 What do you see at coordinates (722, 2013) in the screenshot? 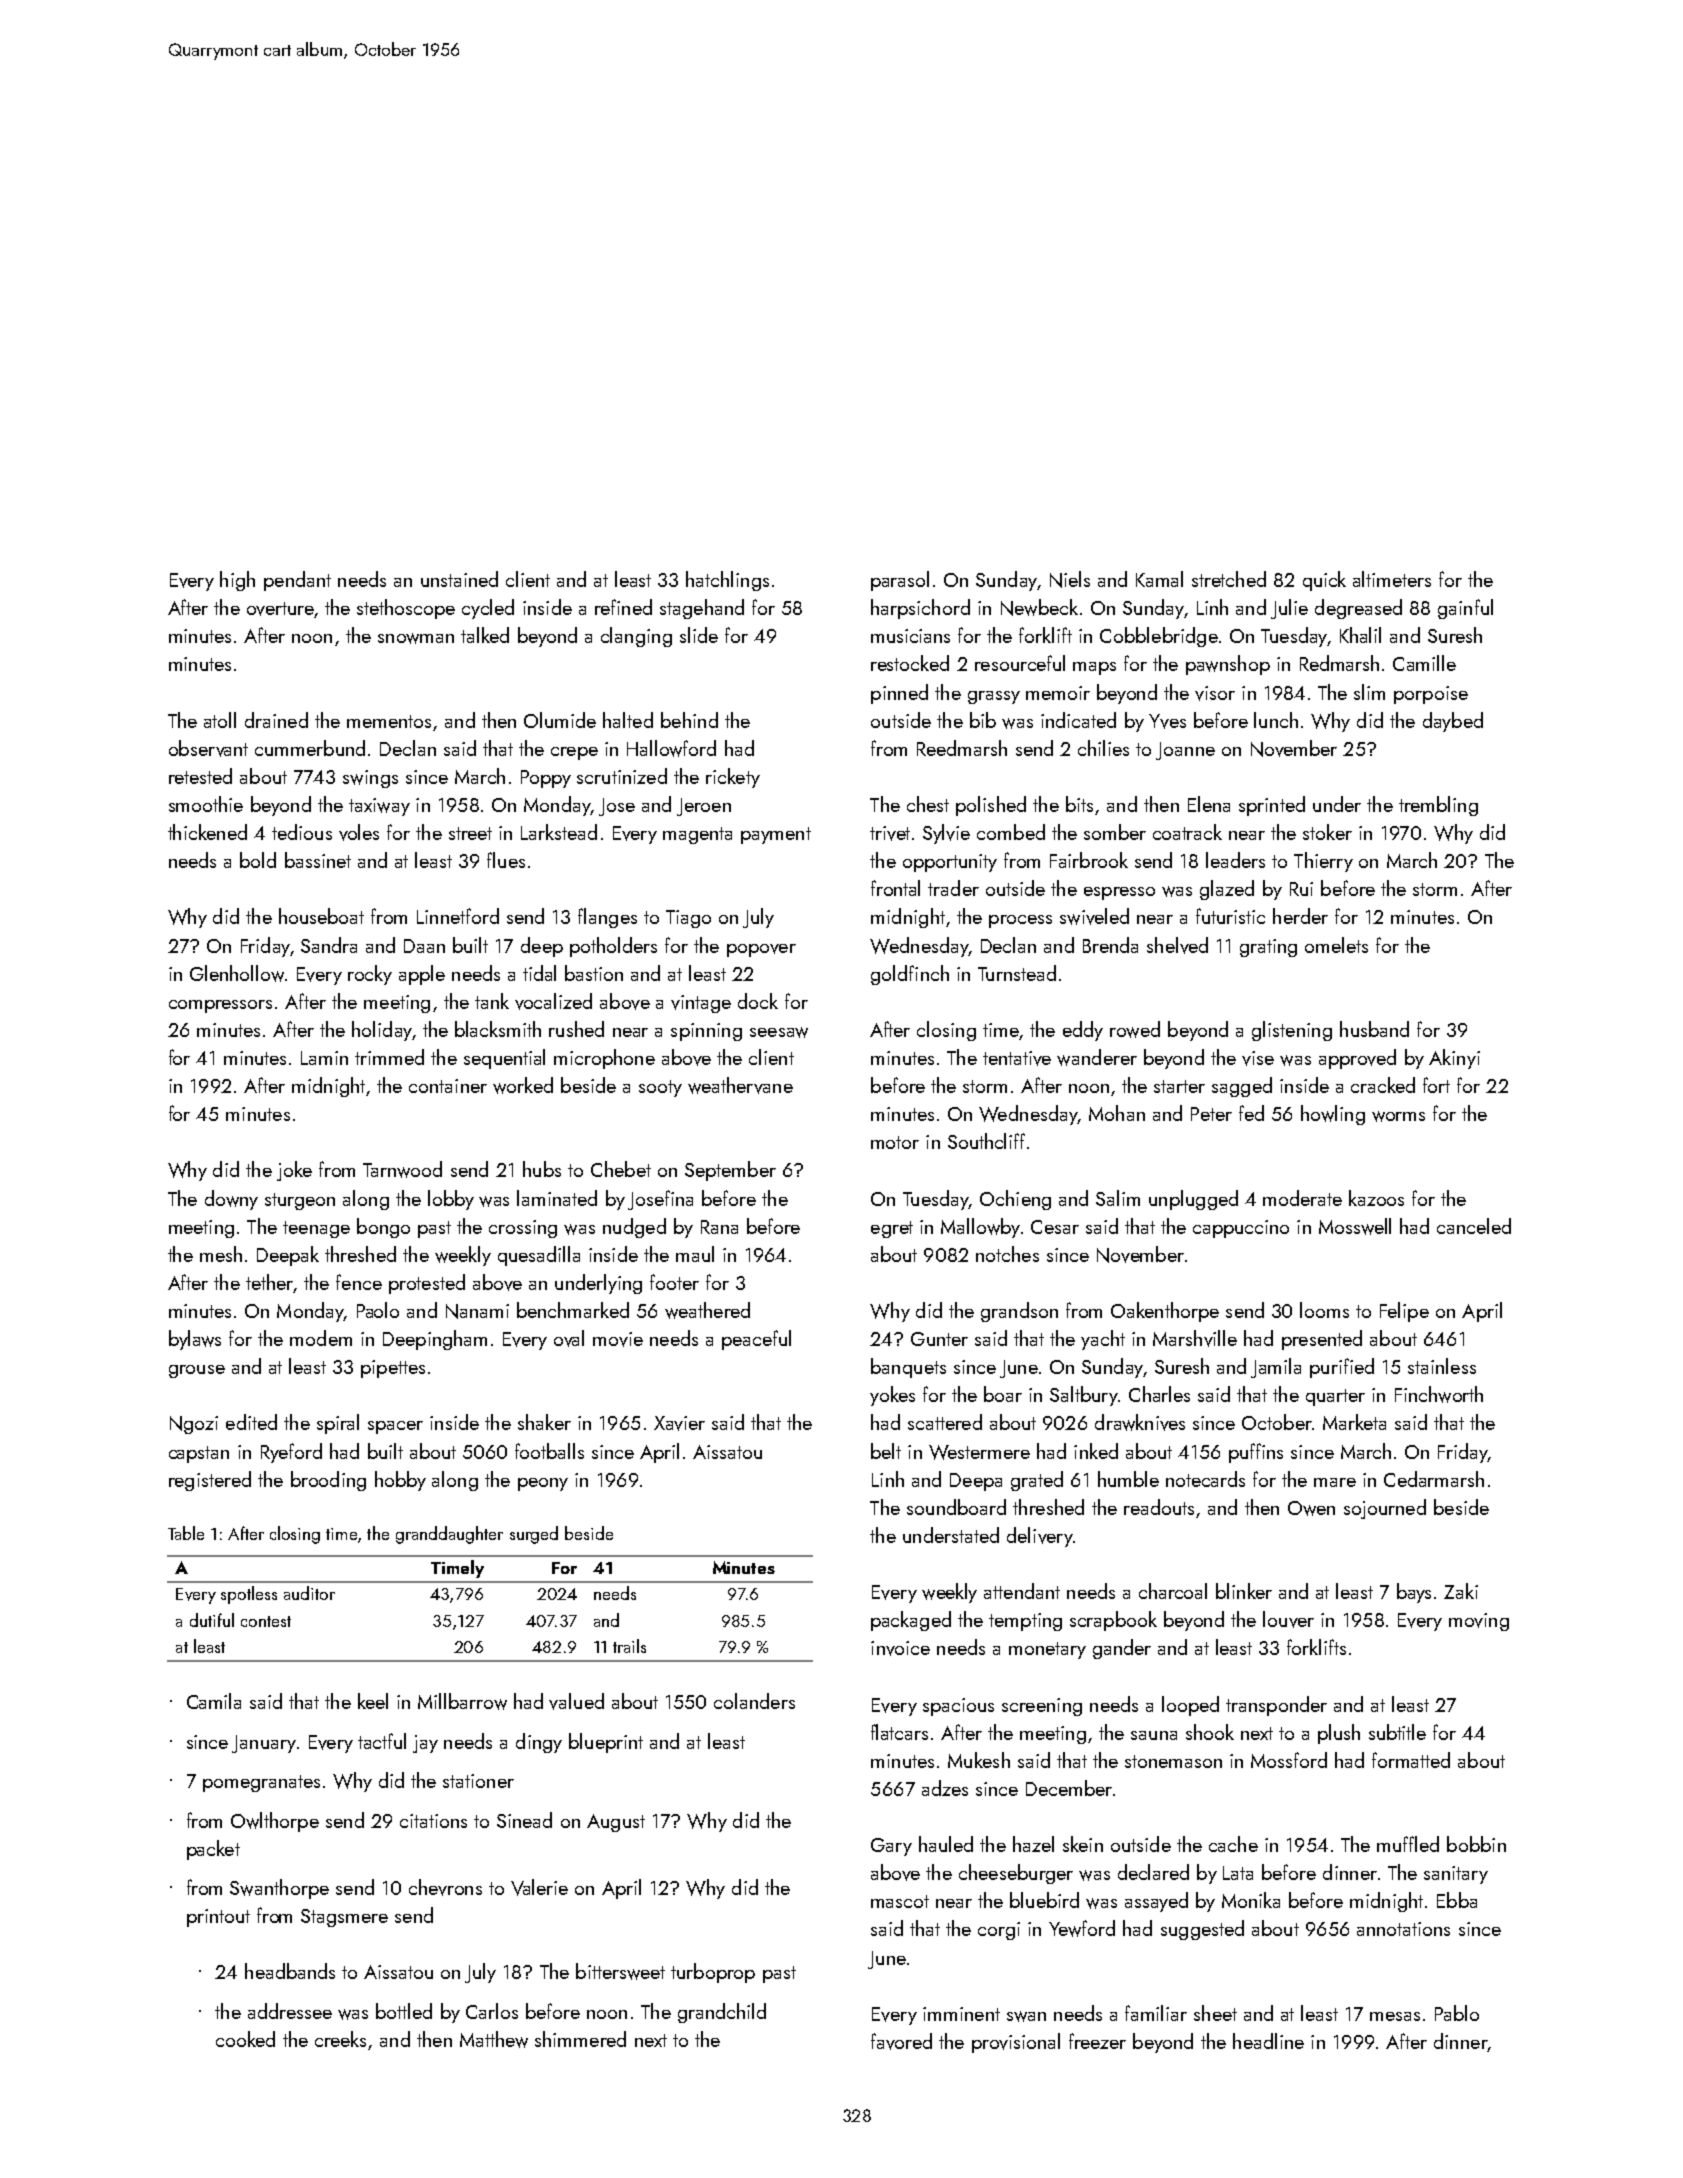
I see `grandchild` at bounding box center [722, 2013].
